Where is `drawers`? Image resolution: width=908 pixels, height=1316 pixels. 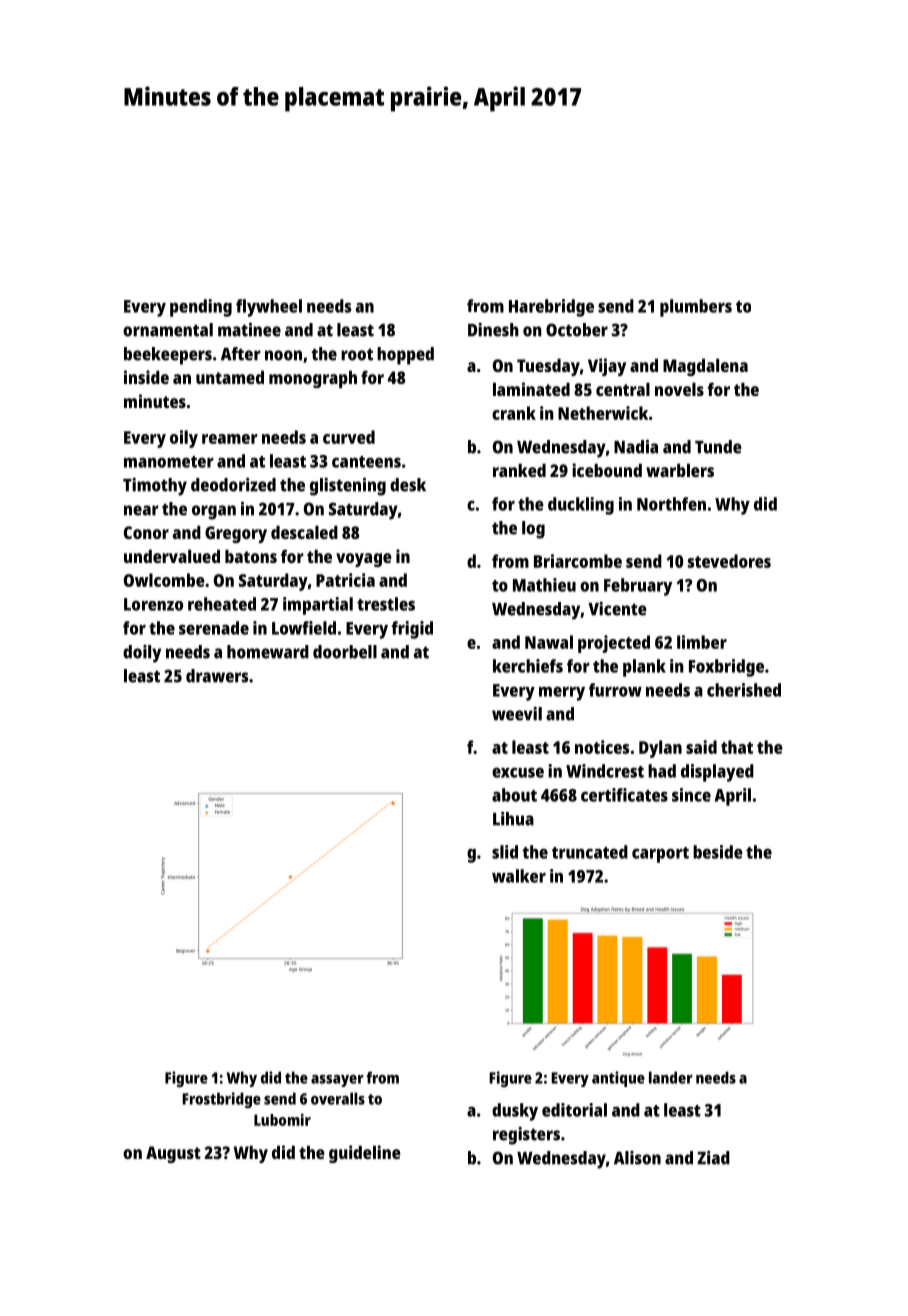 drawers is located at coordinates (217, 676).
